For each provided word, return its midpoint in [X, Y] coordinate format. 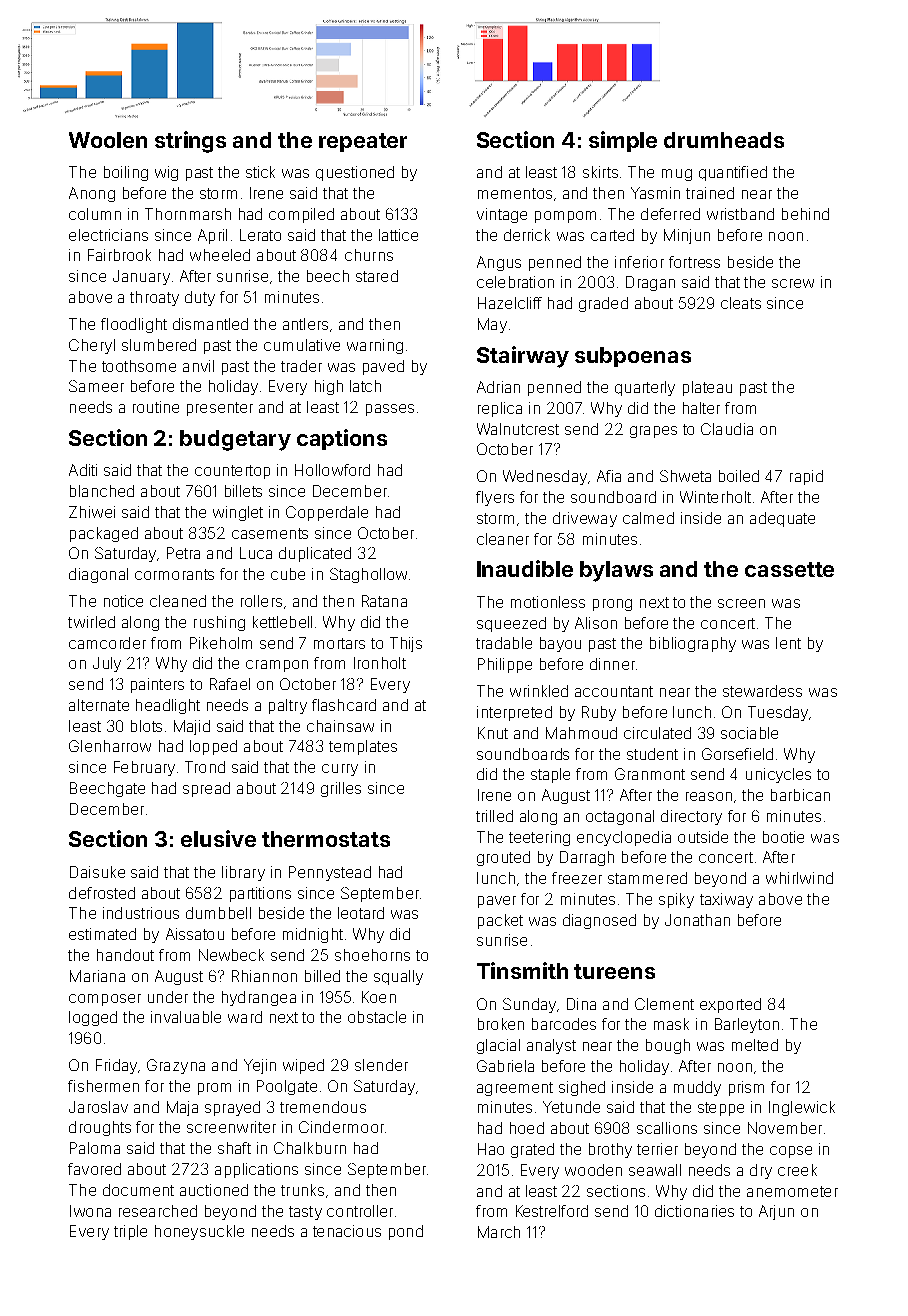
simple [623, 141]
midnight [313, 935]
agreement [515, 1089]
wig [166, 173]
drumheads [724, 140]
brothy [610, 1150]
